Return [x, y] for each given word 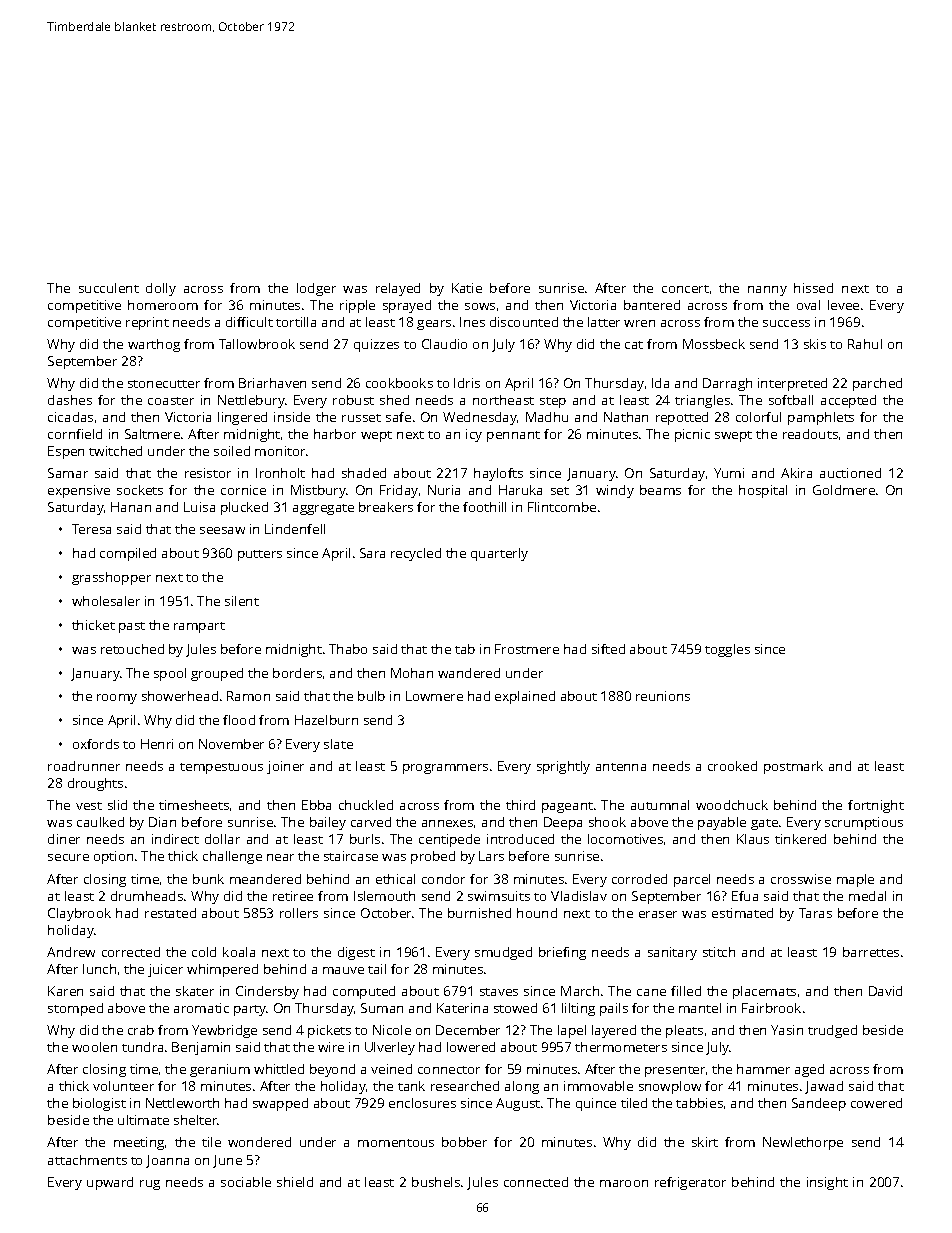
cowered [876, 1103]
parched [877, 384]
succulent [109, 288]
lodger [316, 289]
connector [449, 1070]
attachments [87, 1160]
